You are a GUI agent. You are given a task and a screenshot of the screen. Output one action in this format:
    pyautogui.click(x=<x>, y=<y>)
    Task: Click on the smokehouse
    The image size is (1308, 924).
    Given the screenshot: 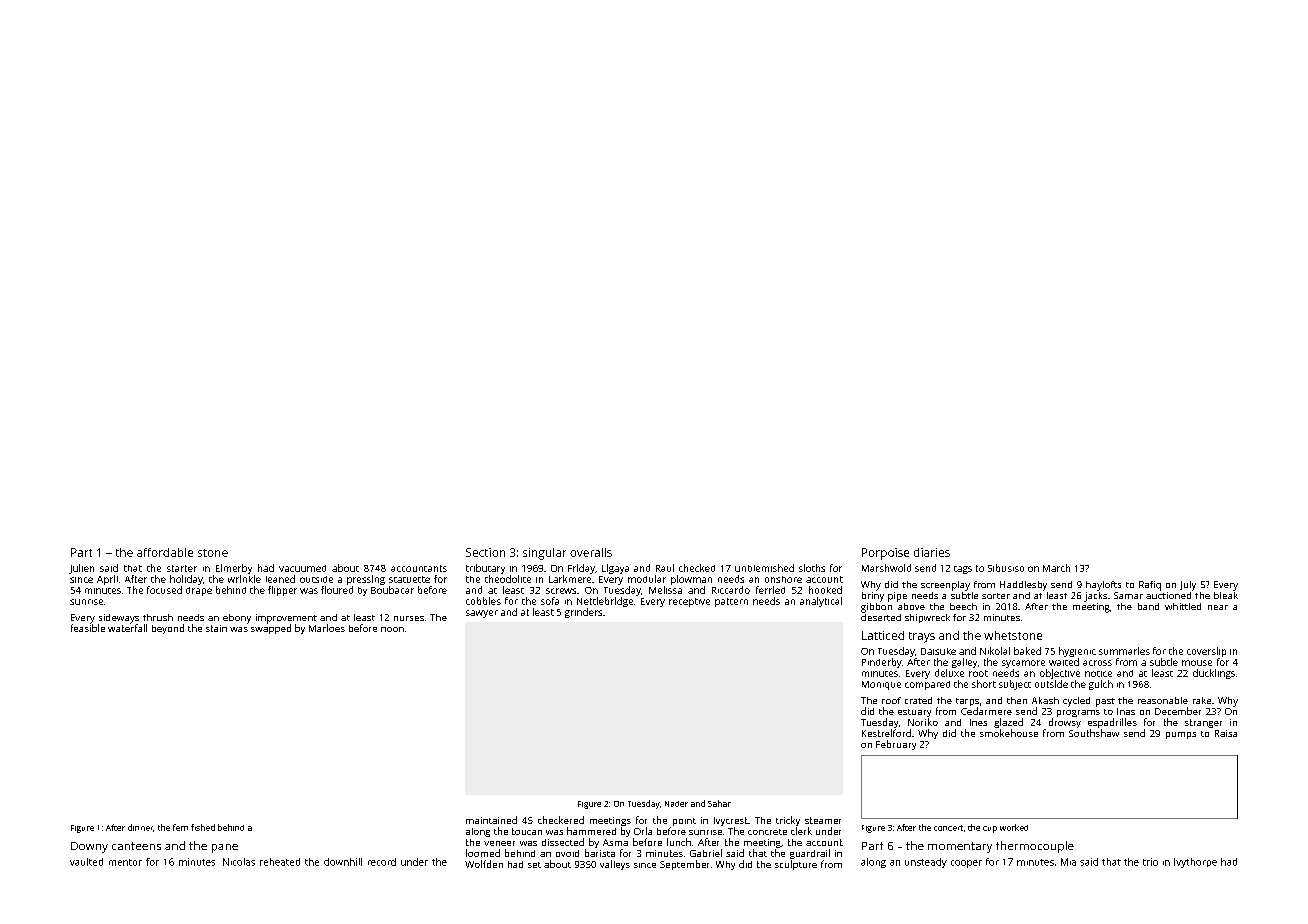 What is the action you would take?
    pyautogui.click(x=1009, y=733)
